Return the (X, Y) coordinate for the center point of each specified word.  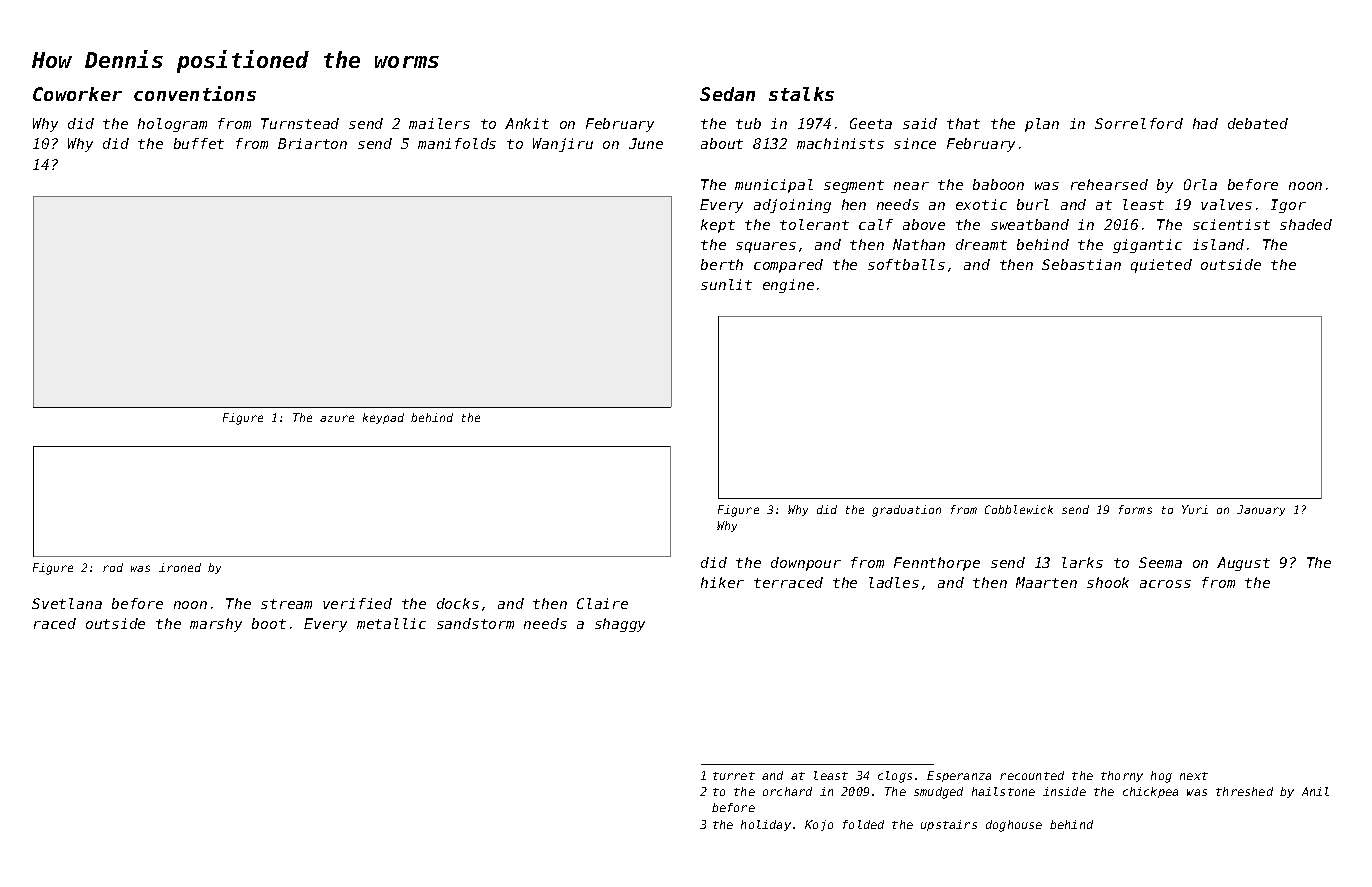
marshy (216, 625)
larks (1082, 562)
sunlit (726, 284)
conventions (195, 93)
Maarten (1046, 582)
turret (734, 776)
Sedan (727, 94)
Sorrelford (1139, 123)
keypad (383, 418)
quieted (1161, 266)
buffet (199, 143)
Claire (602, 603)
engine (788, 286)
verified (357, 603)
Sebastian (1081, 264)
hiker (722, 582)
